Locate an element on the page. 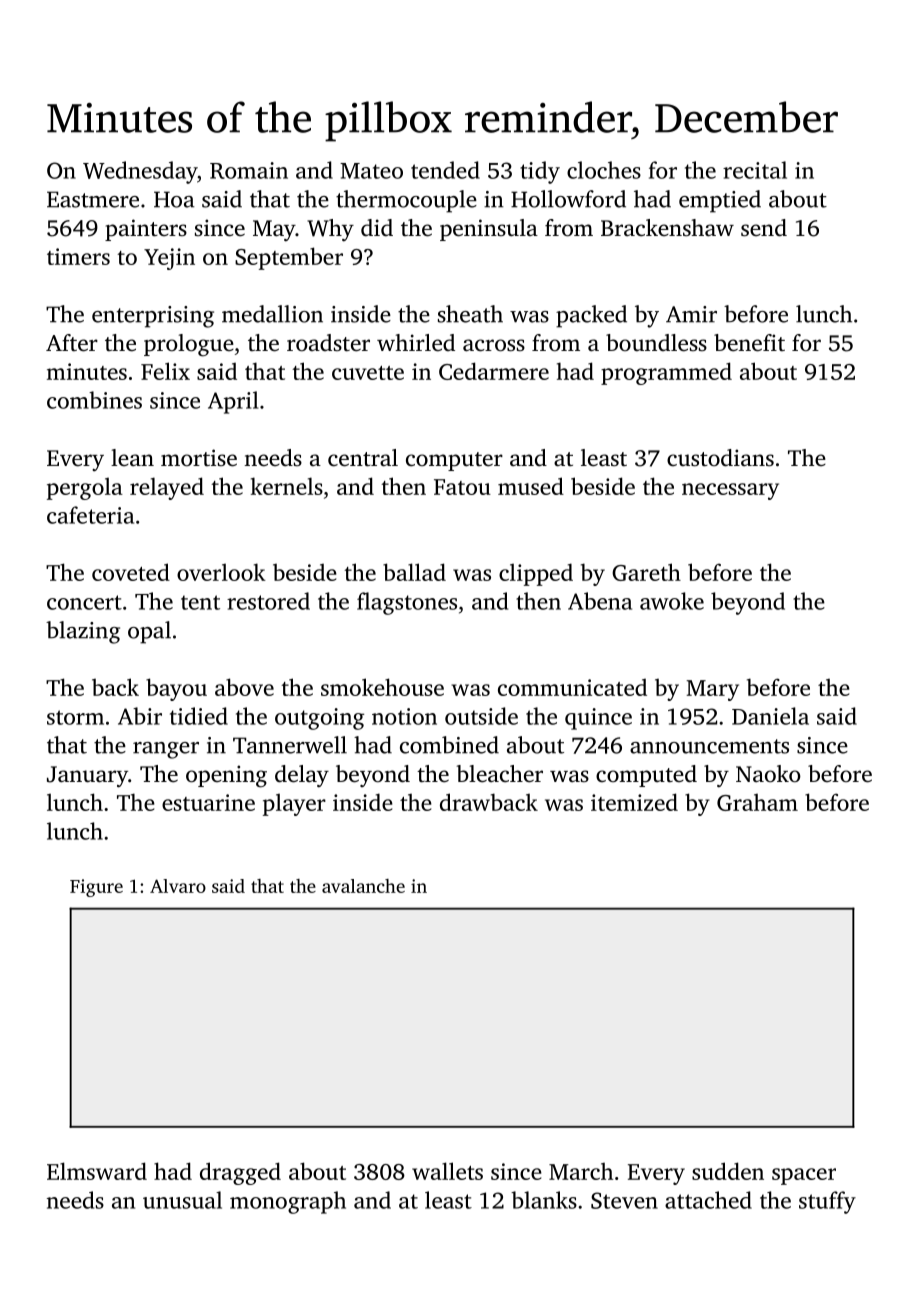 The height and width of the document is (1314, 924). blazing is located at coordinates (83, 632).
